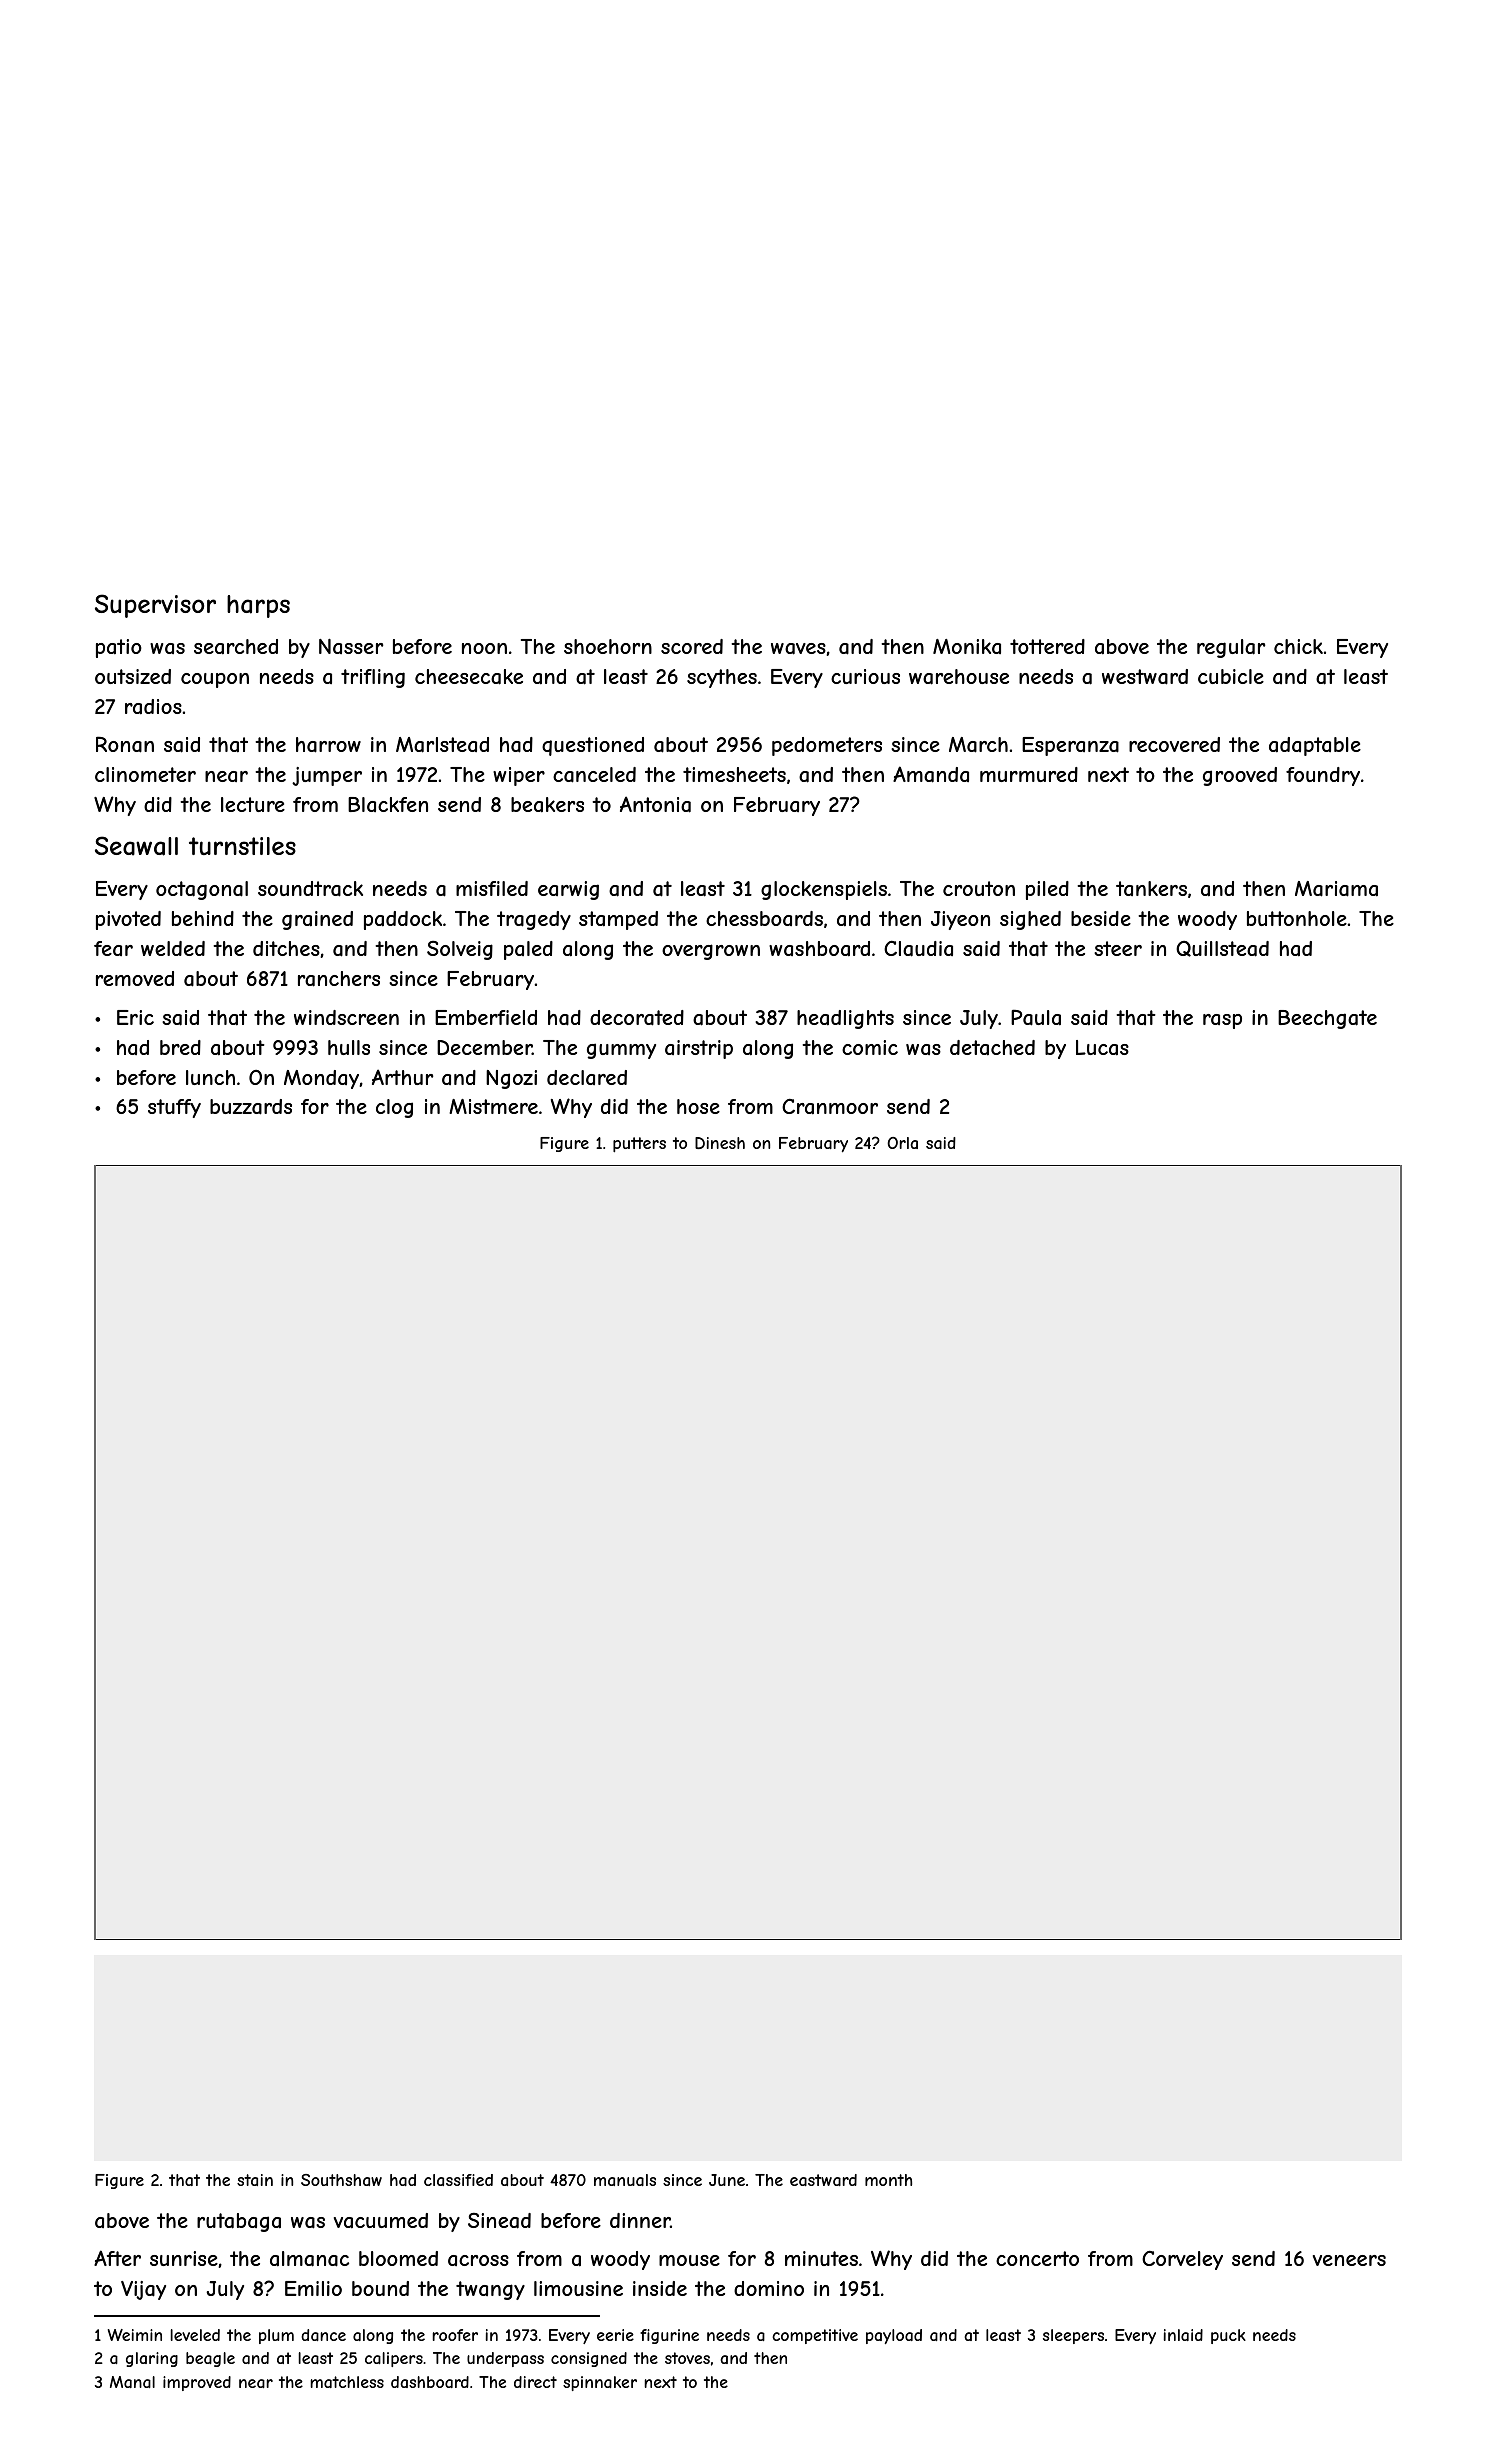 The image size is (1496, 2464). Describe the element at coordinates (113, 948) in the screenshot. I see `fear` at that location.
